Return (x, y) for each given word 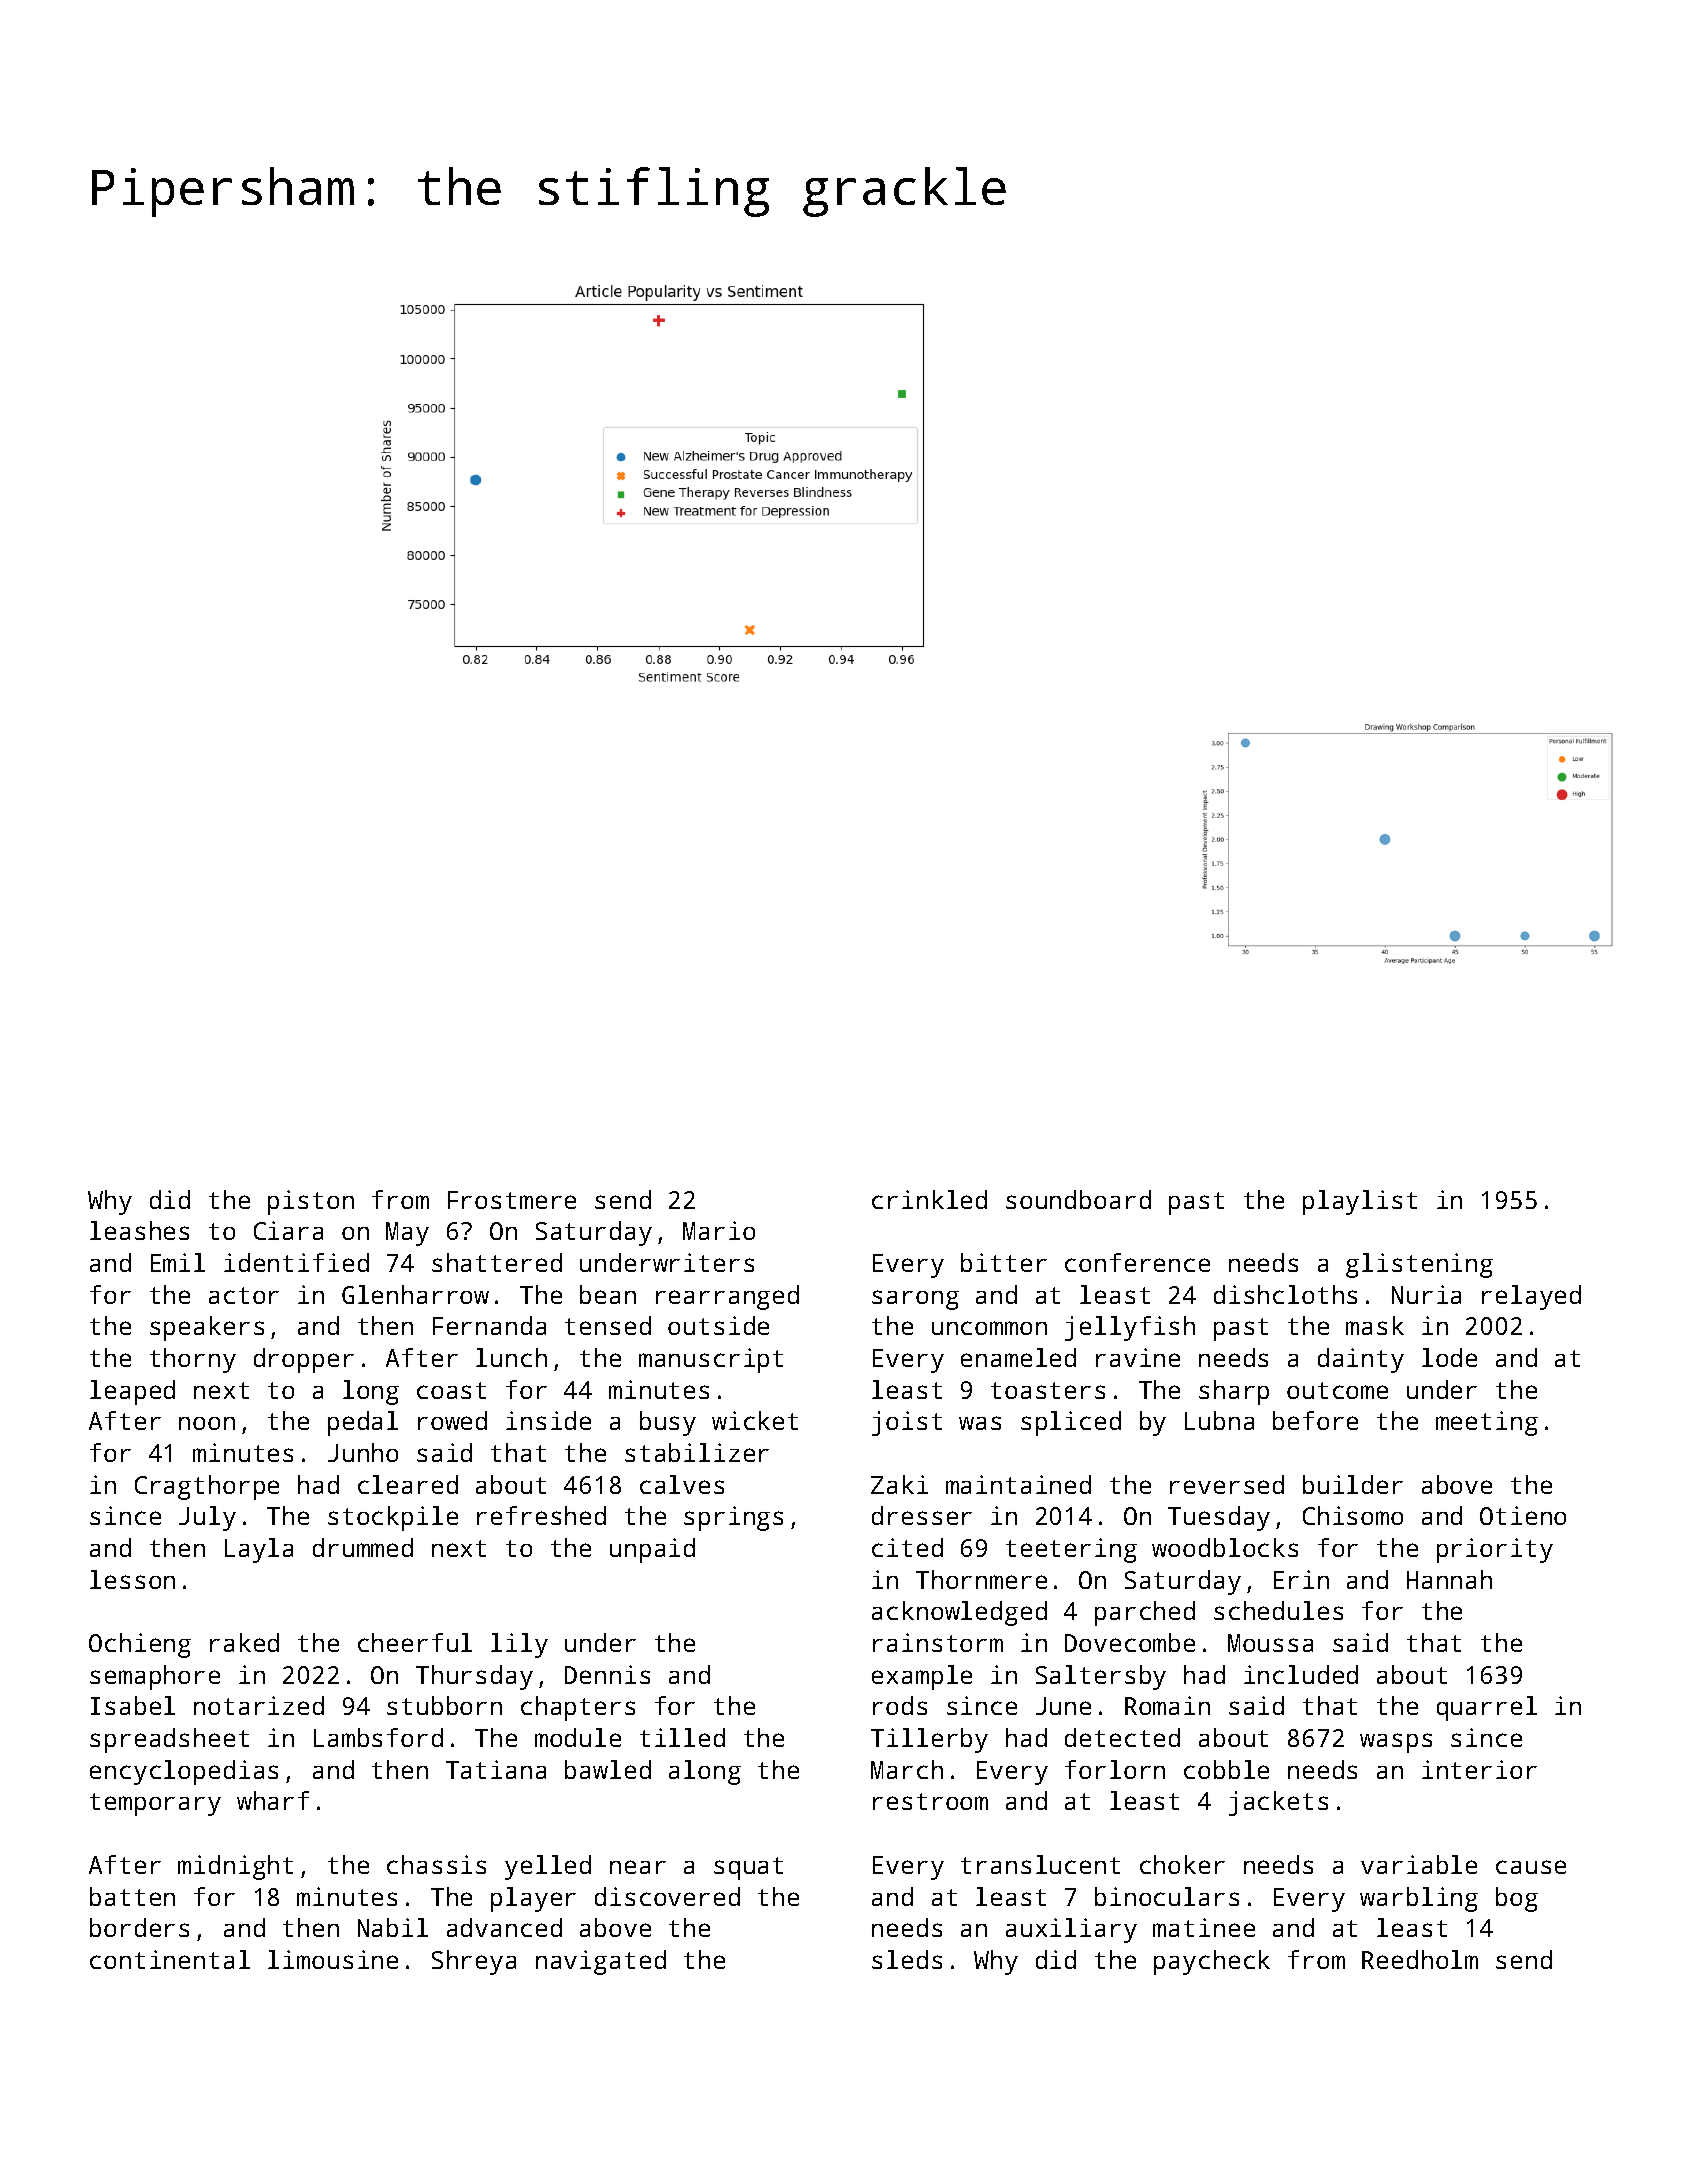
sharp (1234, 1392)
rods (900, 1705)
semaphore (155, 1677)
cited (907, 1547)
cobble (1226, 1769)
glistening (1419, 1265)
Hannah (1449, 1579)
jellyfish (1130, 1328)
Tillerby (929, 1740)
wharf (273, 1800)
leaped (132, 1392)
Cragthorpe (207, 1487)
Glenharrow (415, 1294)
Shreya (474, 1962)
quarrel (1487, 1708)
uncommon (989, 1328)
